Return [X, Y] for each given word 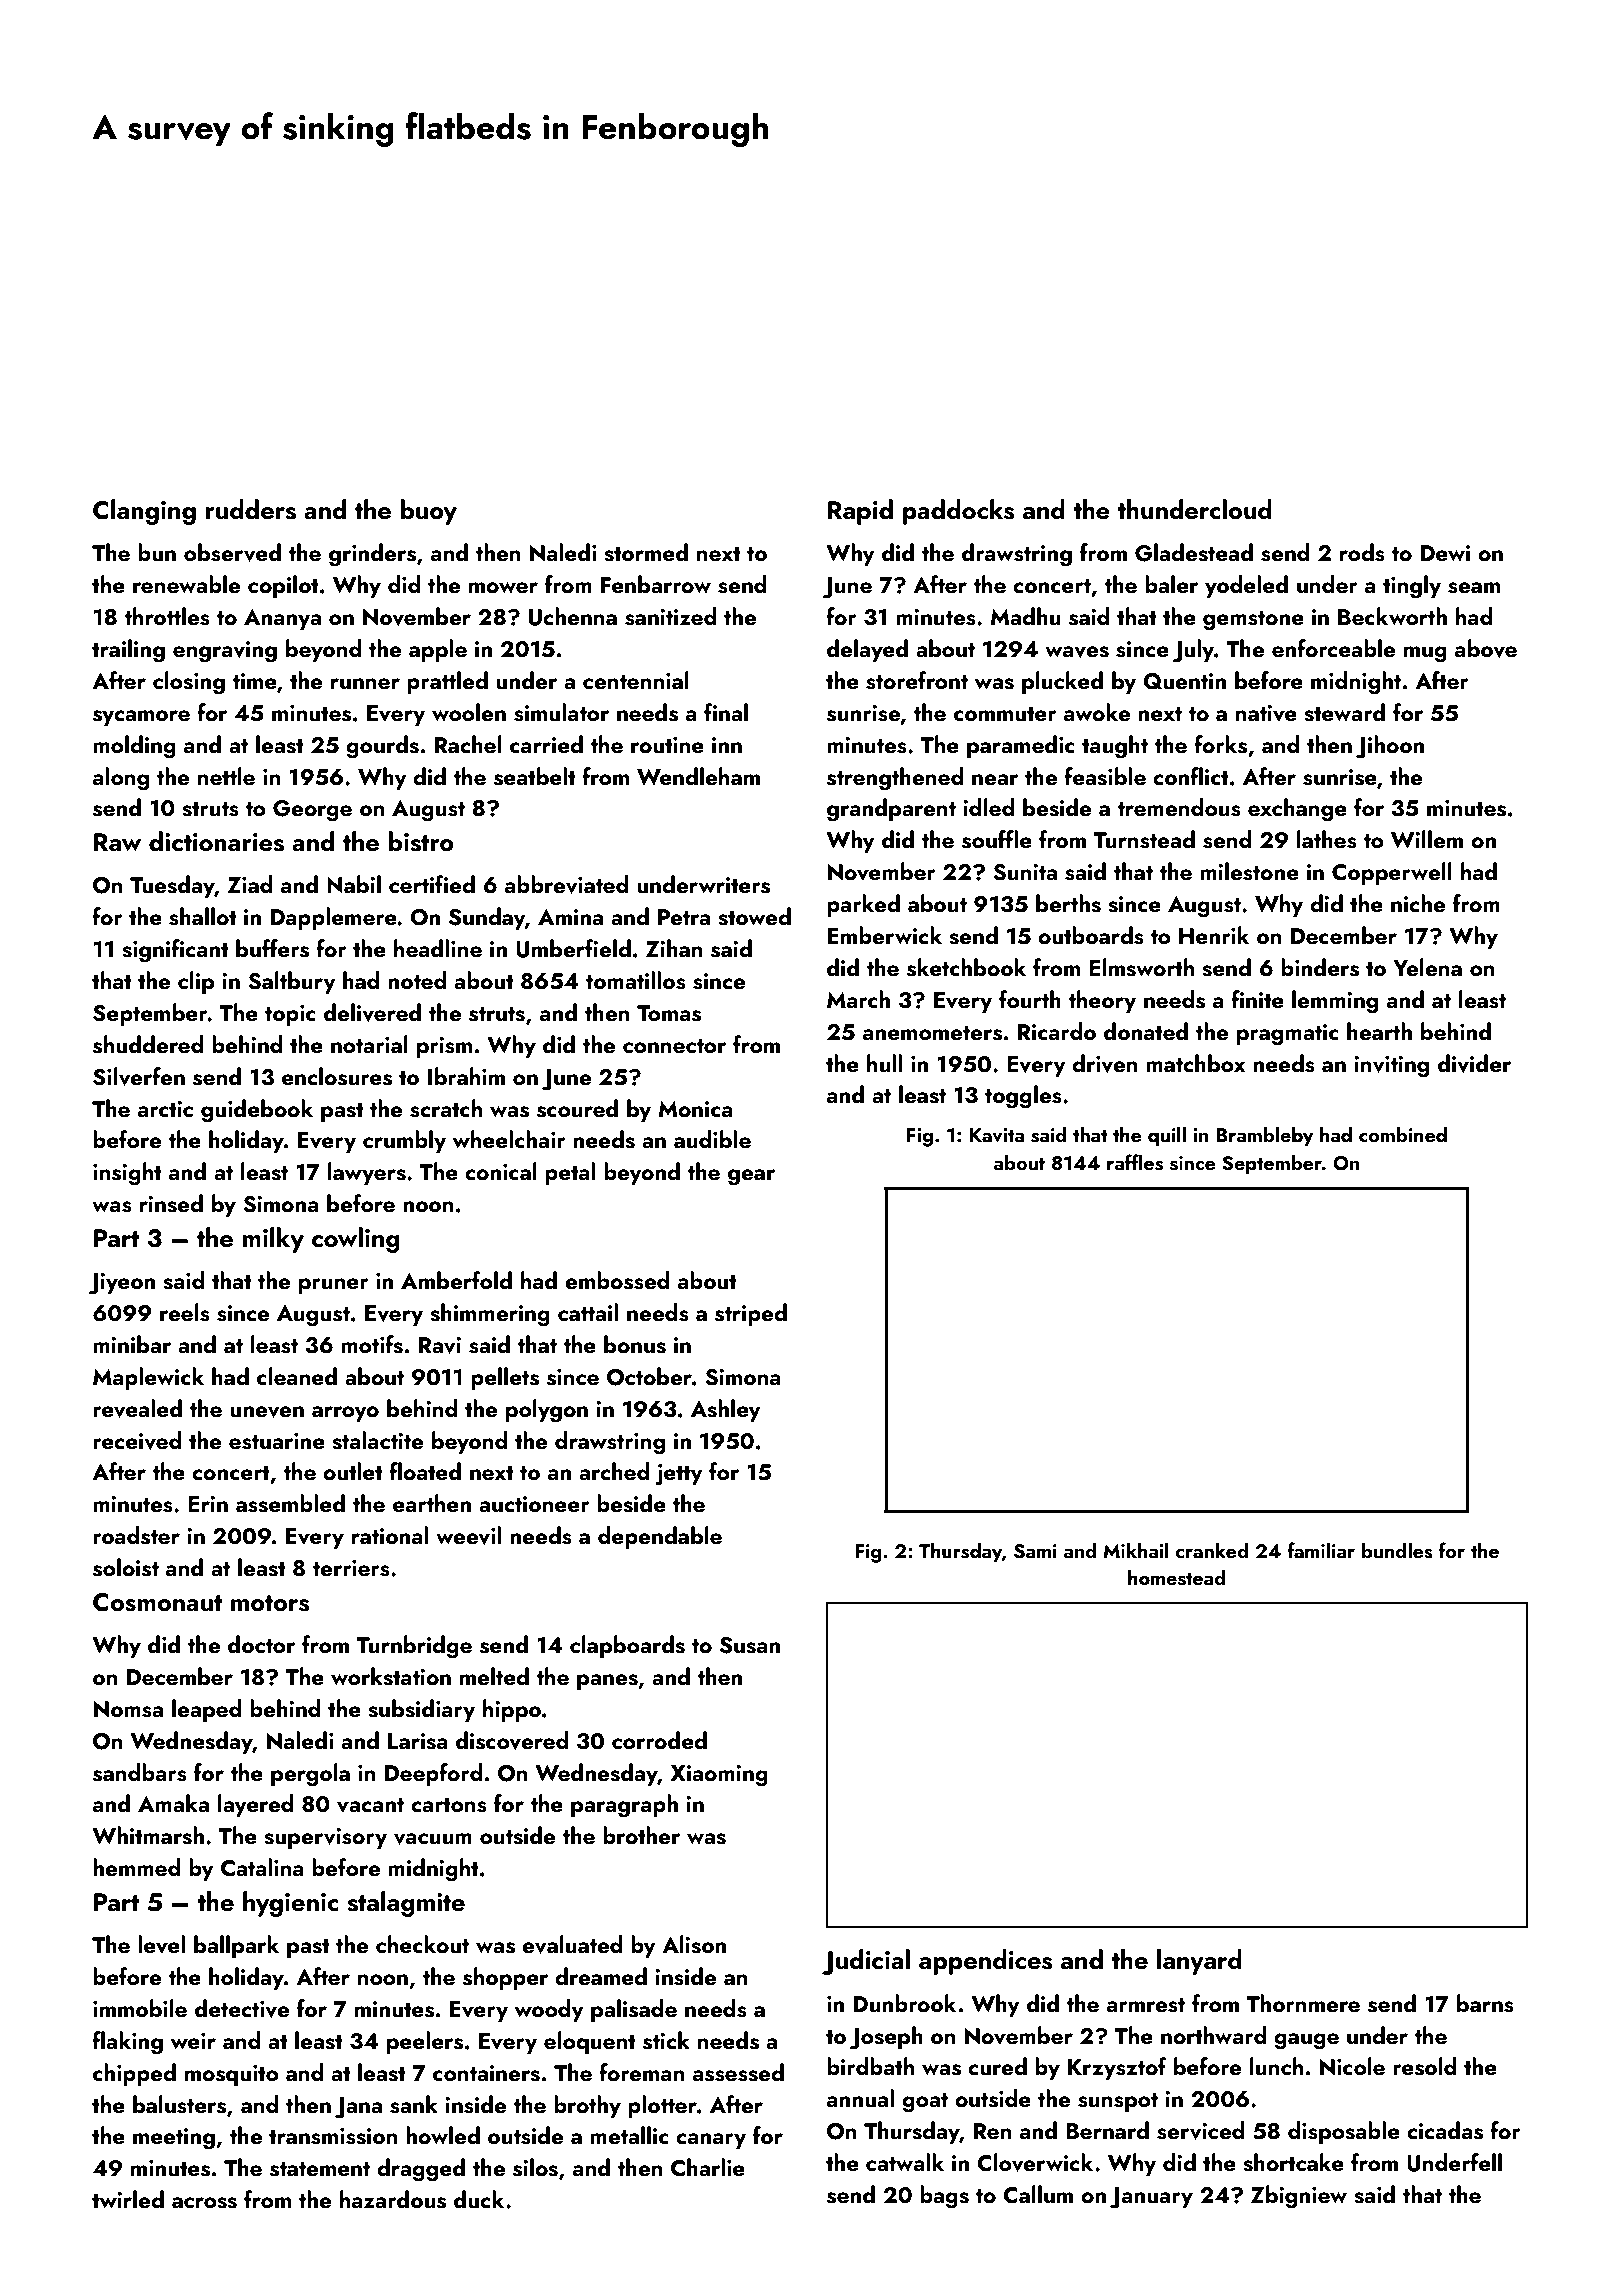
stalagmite [406, 1904]
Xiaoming [719, 1776]
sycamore [141, 718]
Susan [750, 1645]
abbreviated [567, 884]
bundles [1397, 1550]
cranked [1212, 1550]
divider [1474, 1063]
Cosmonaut [158, 1602]
